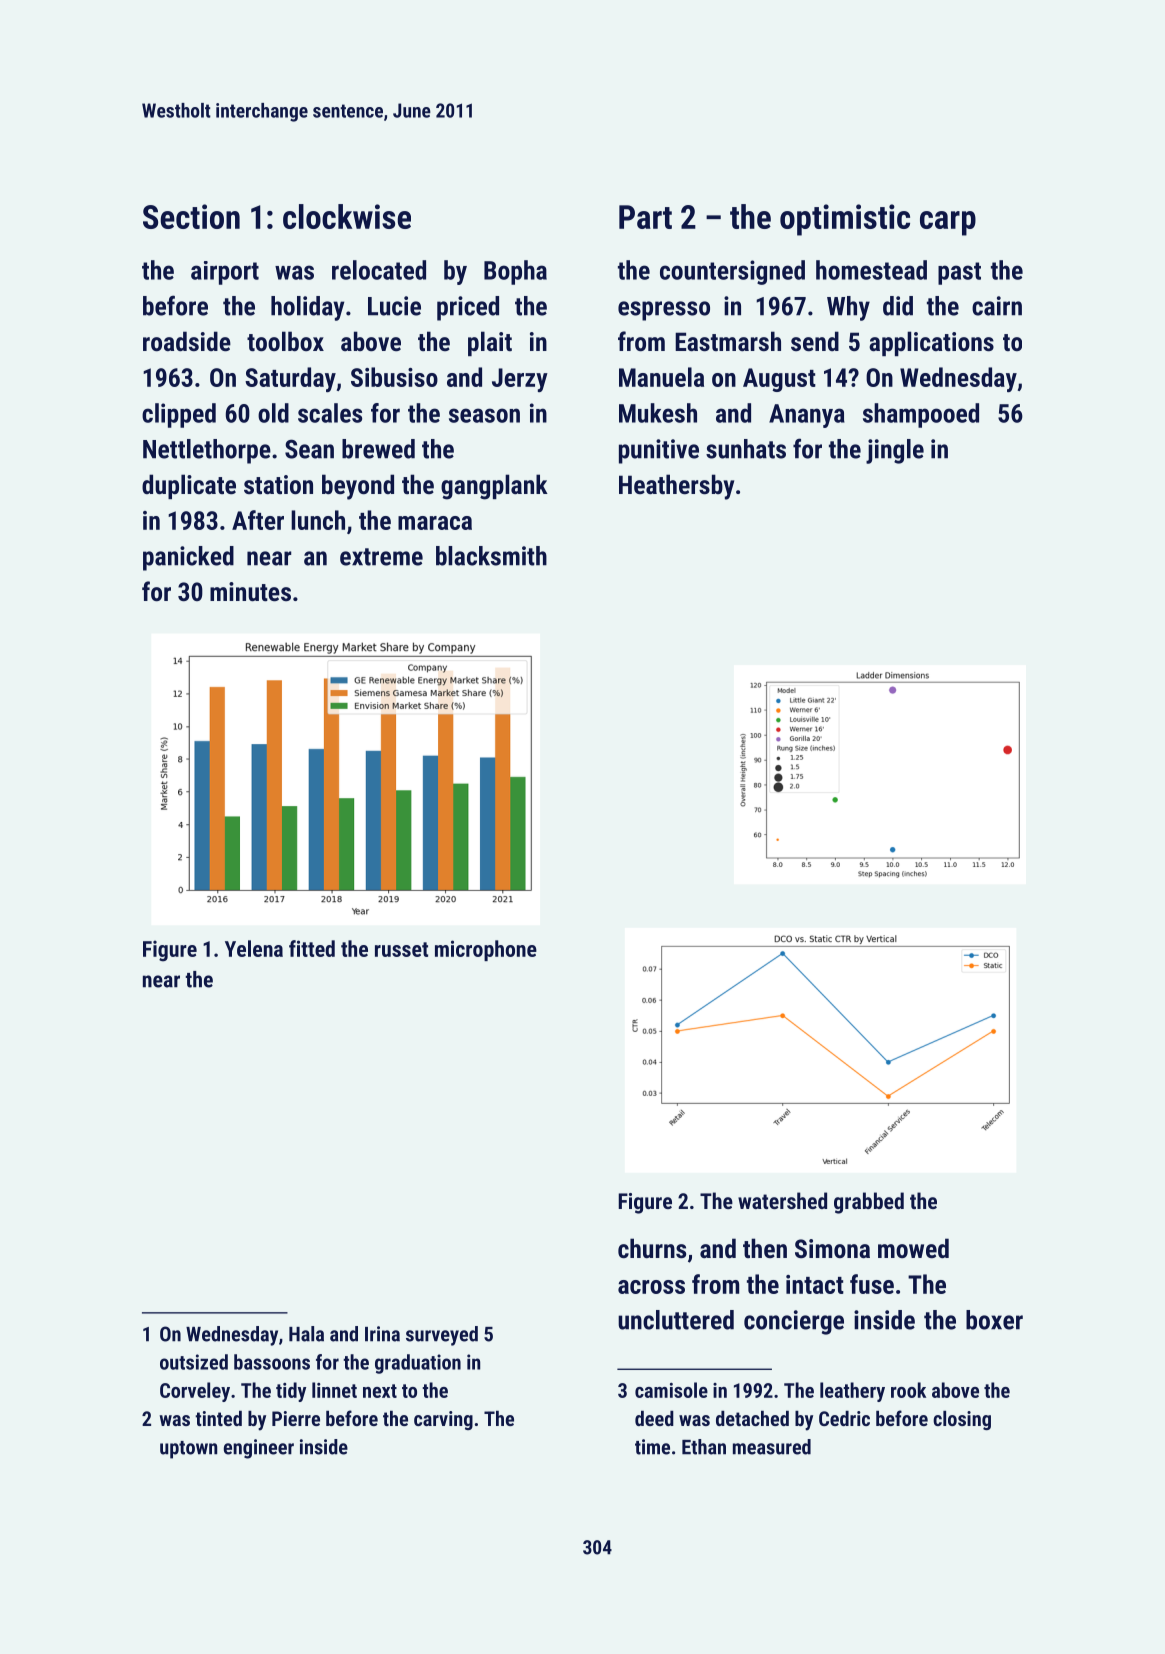 The image size is (1165, 1654). What do you see at coordinates (254, 948) in the screenshot?
I see `Yelena` at bounding box center [254, 948].
